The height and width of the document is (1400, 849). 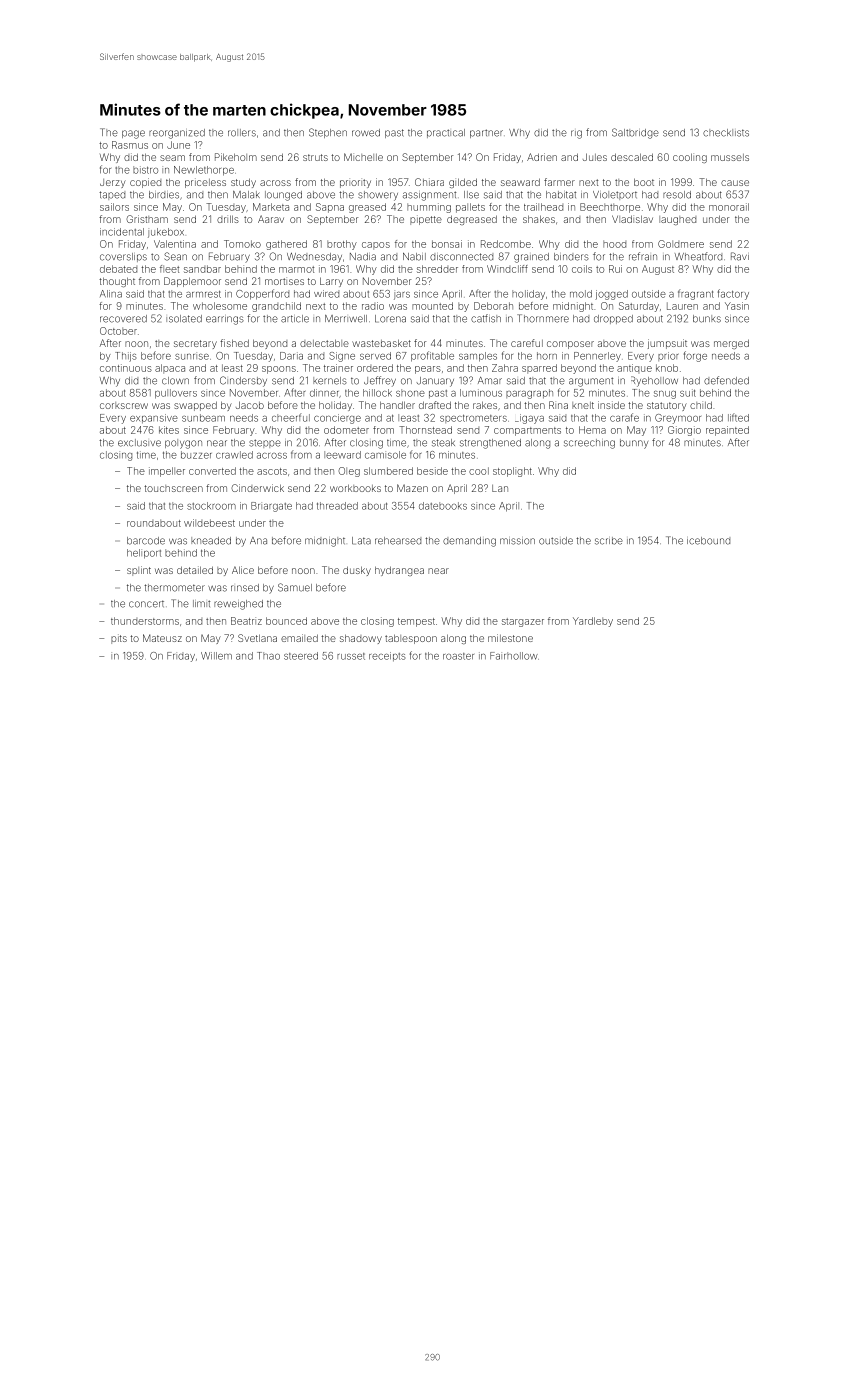 What do you see at coordinates (437, 269) in the document?
I see `shredder` at bounding box center [437, 269].
